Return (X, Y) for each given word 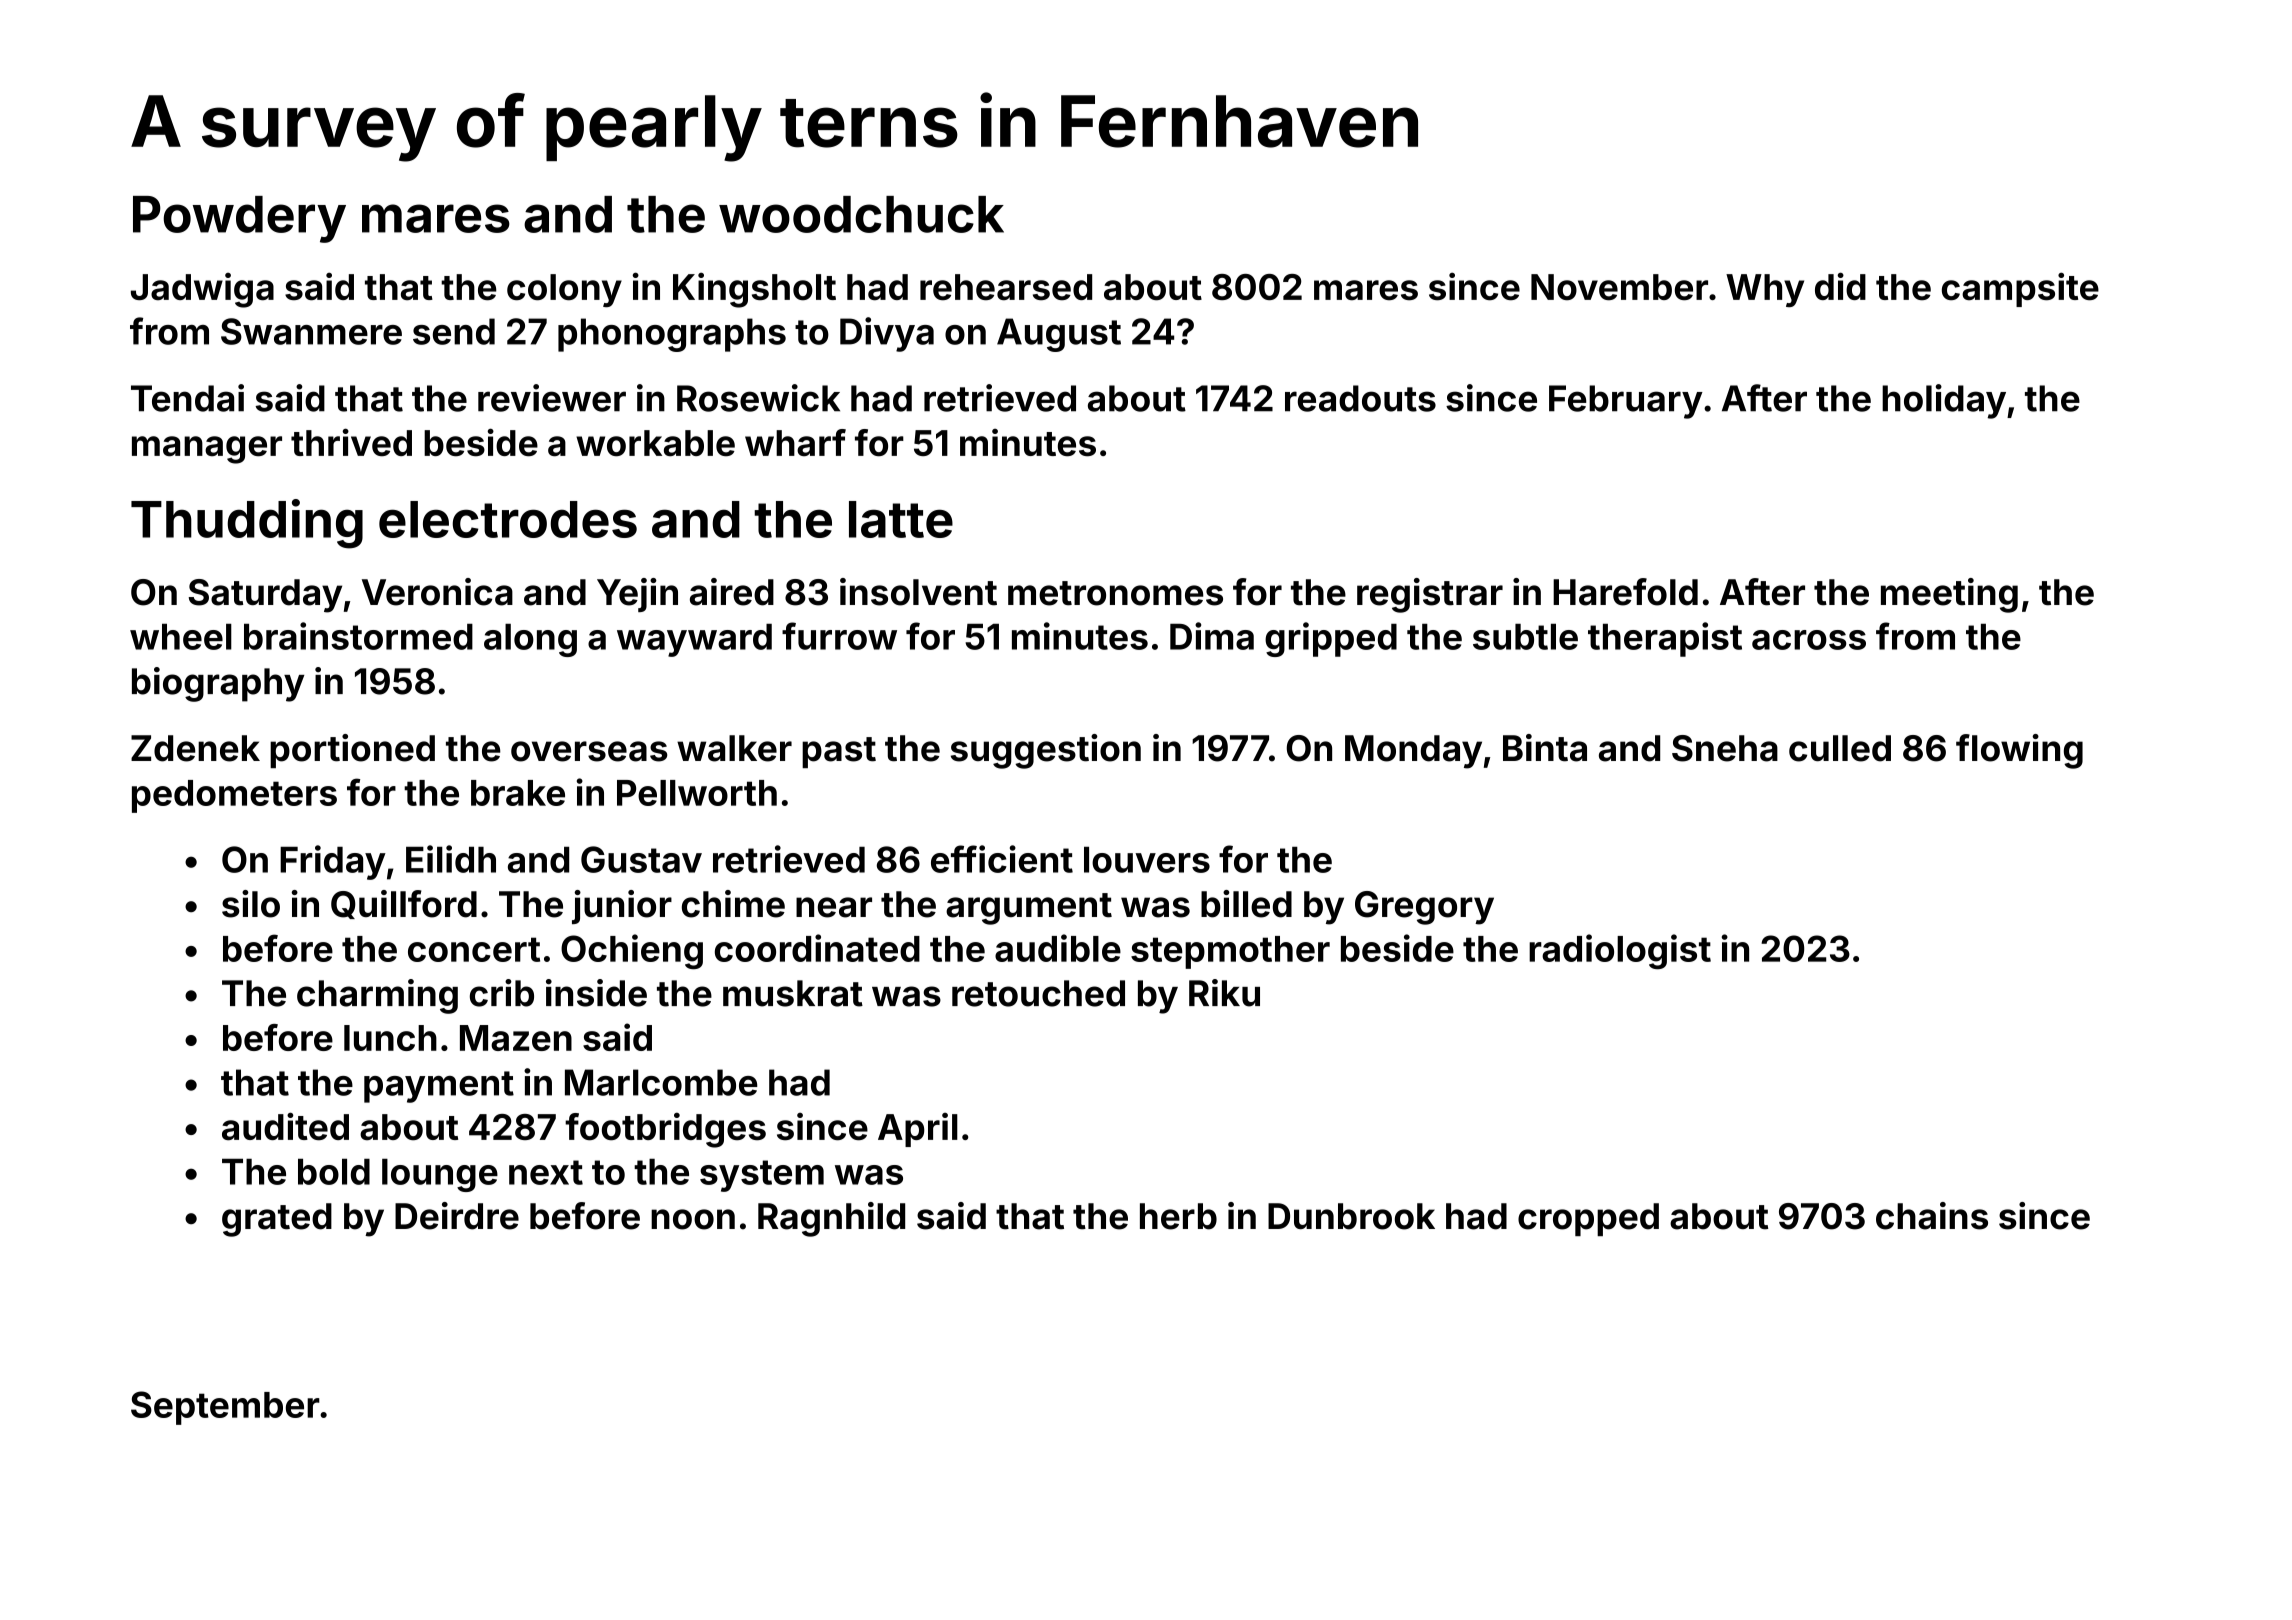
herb (1178, 1216)
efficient (1002, 859)
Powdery (239, 219)
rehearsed (1006, 287)
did (1840, 286)
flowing (2019, 751)
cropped (1588, 1219)
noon (693, 1219)
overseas (589, 751)
